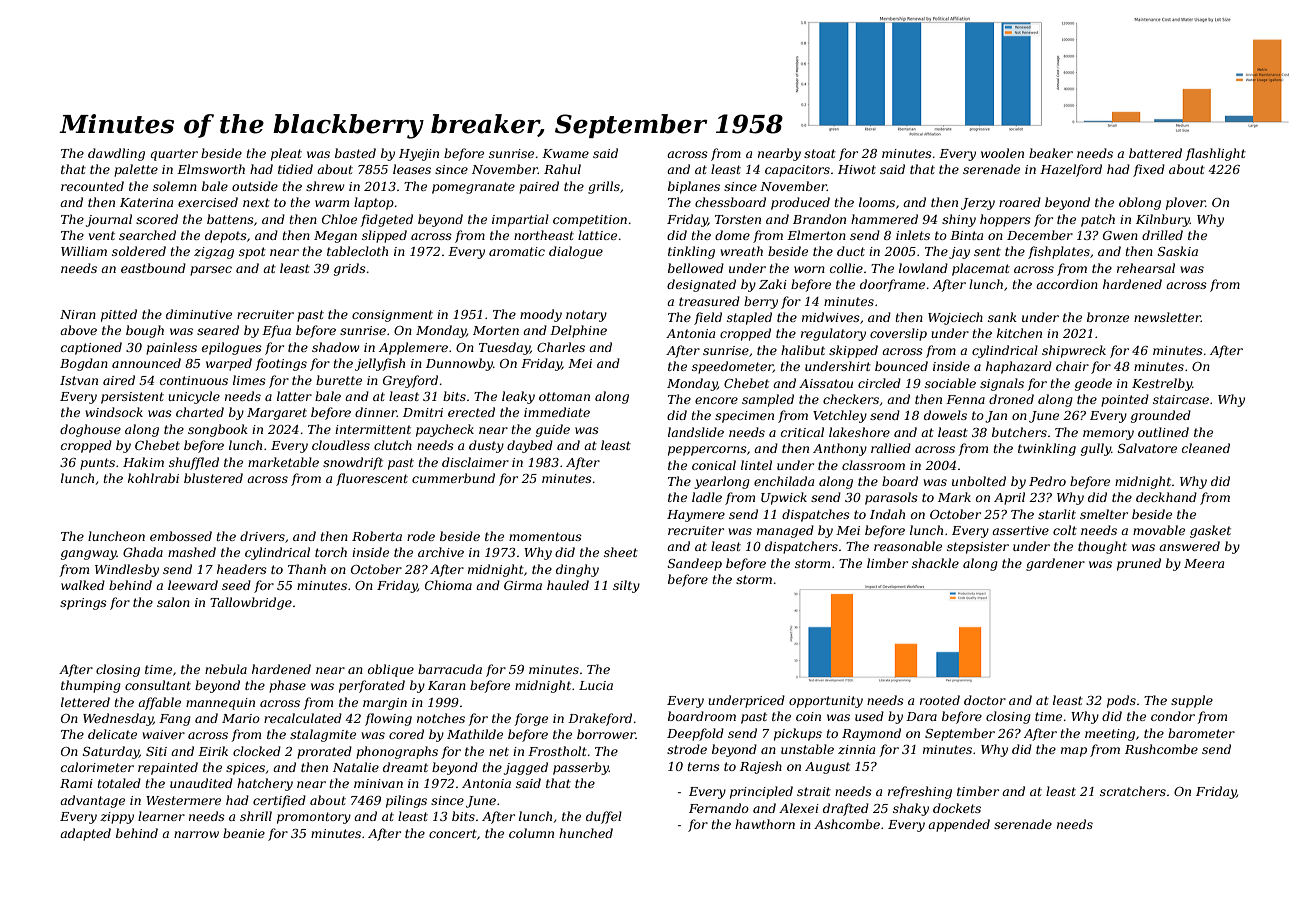 The image size is (1308, 924). Describe the element at coordinates (1155, 153) in the page. I see `battered` at that location.
